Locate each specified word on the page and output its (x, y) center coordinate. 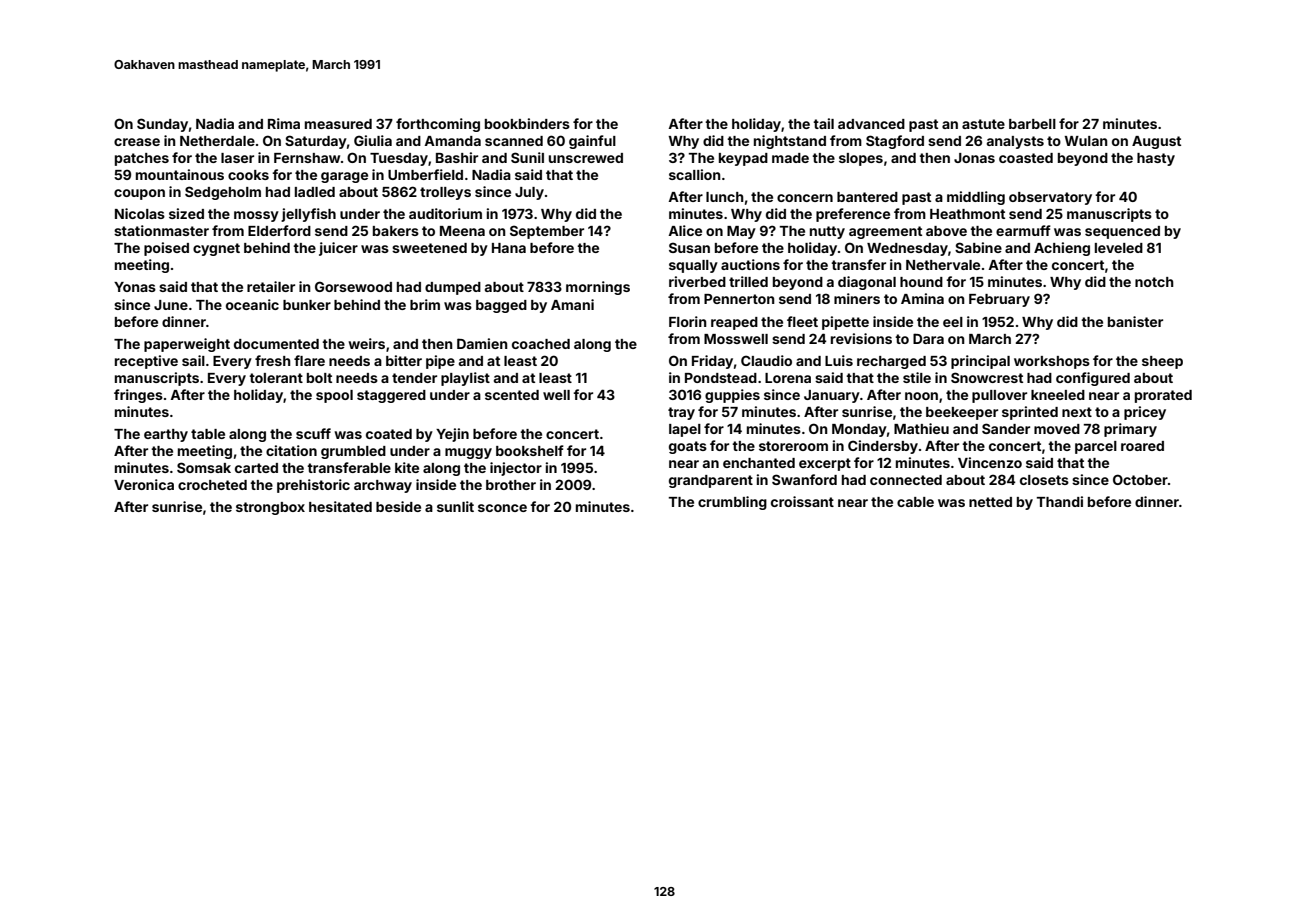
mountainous (180, 174)
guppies (732, 396)
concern (805, 198)
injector (516, 469)
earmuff (1023, 230)
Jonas (974, 158)
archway (383, 486)
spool (334, 396)
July (529, 193)
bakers (396, 231)
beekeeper (962, 413)
